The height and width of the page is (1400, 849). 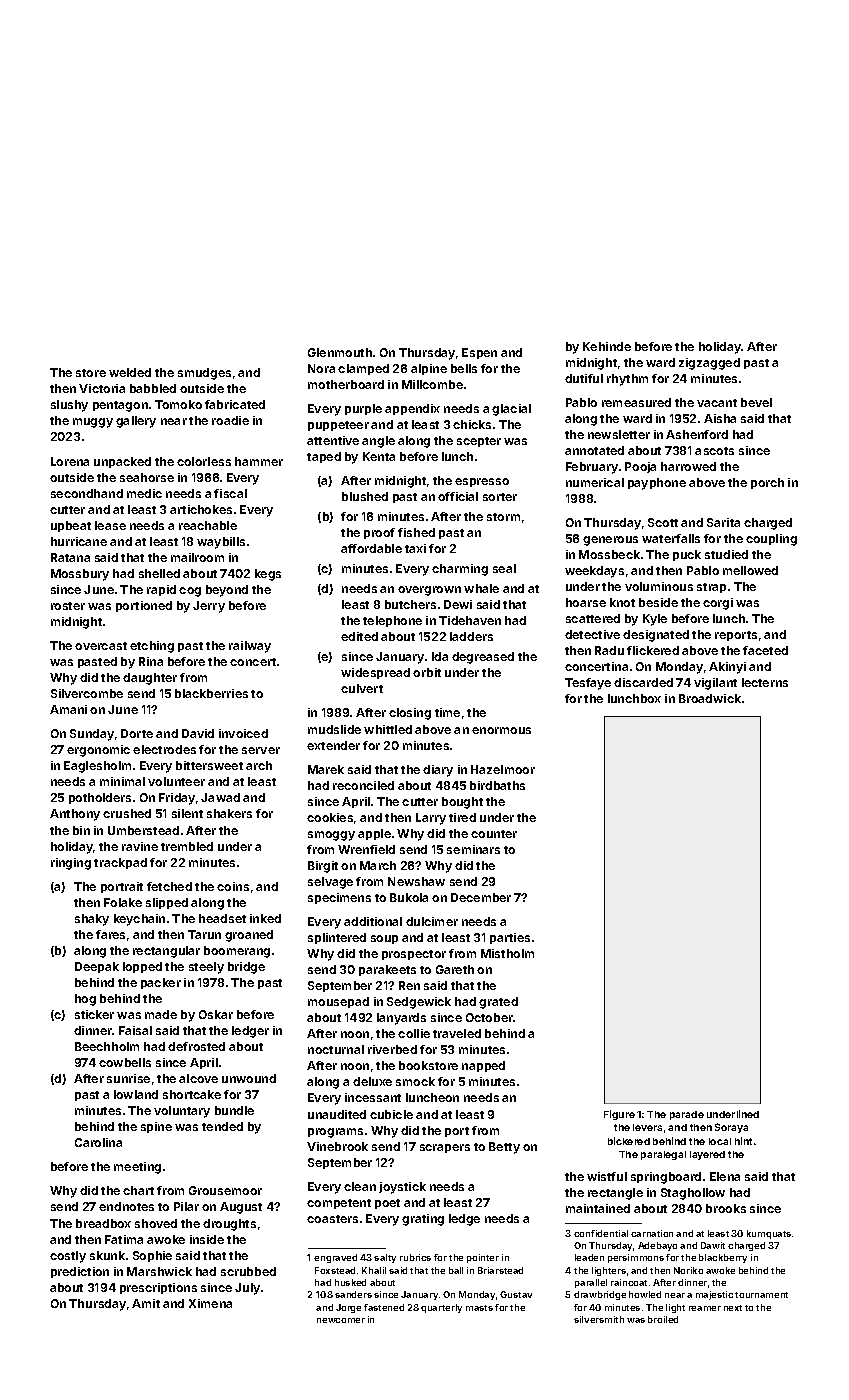 I want to click on coupling, so click(x=771, y=540).
